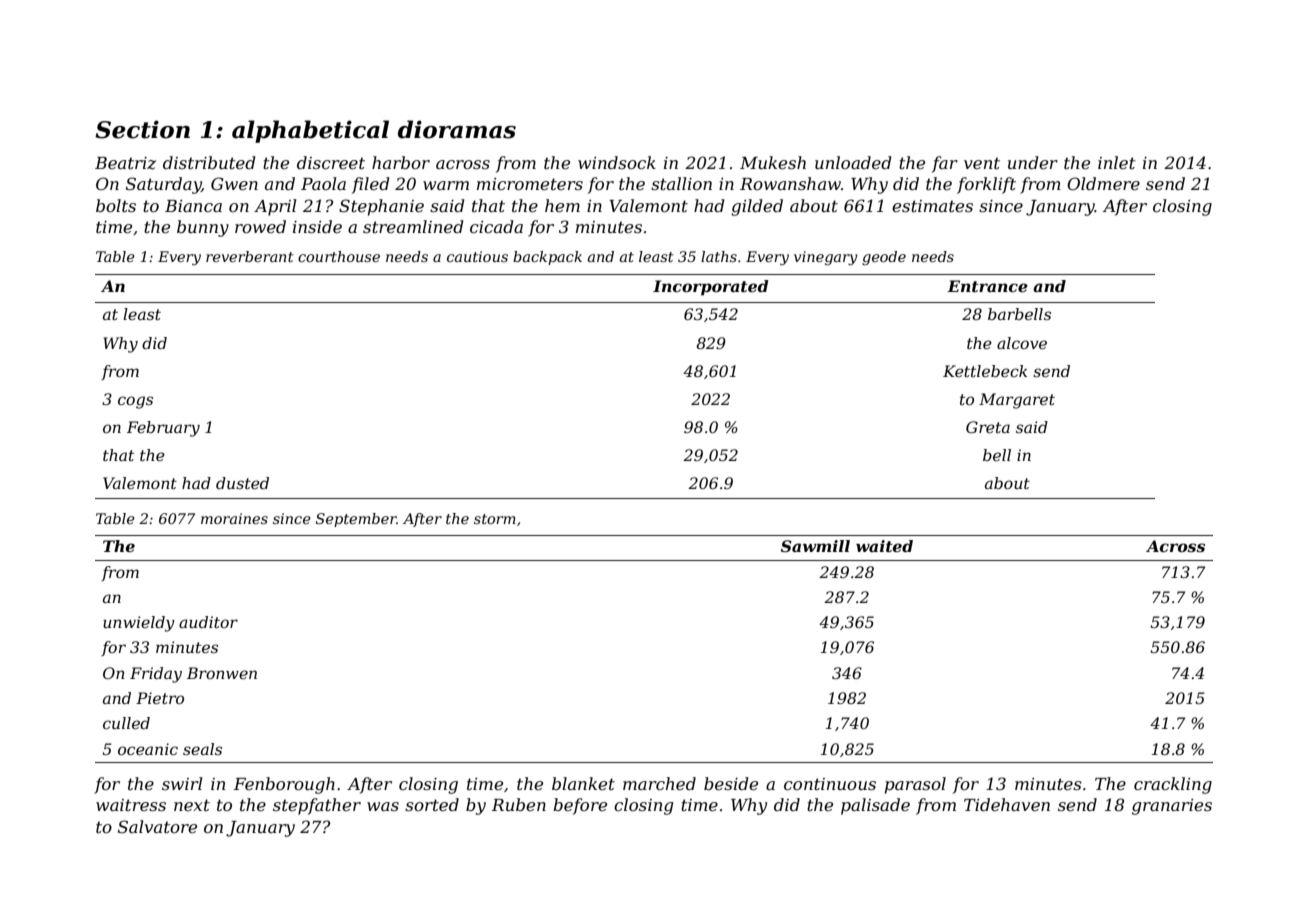 The image size is (1308, 924). What do you see at coordinates (1103, 183) in the page?
I see `Oldmere` at bounding box center [1103, 183].
